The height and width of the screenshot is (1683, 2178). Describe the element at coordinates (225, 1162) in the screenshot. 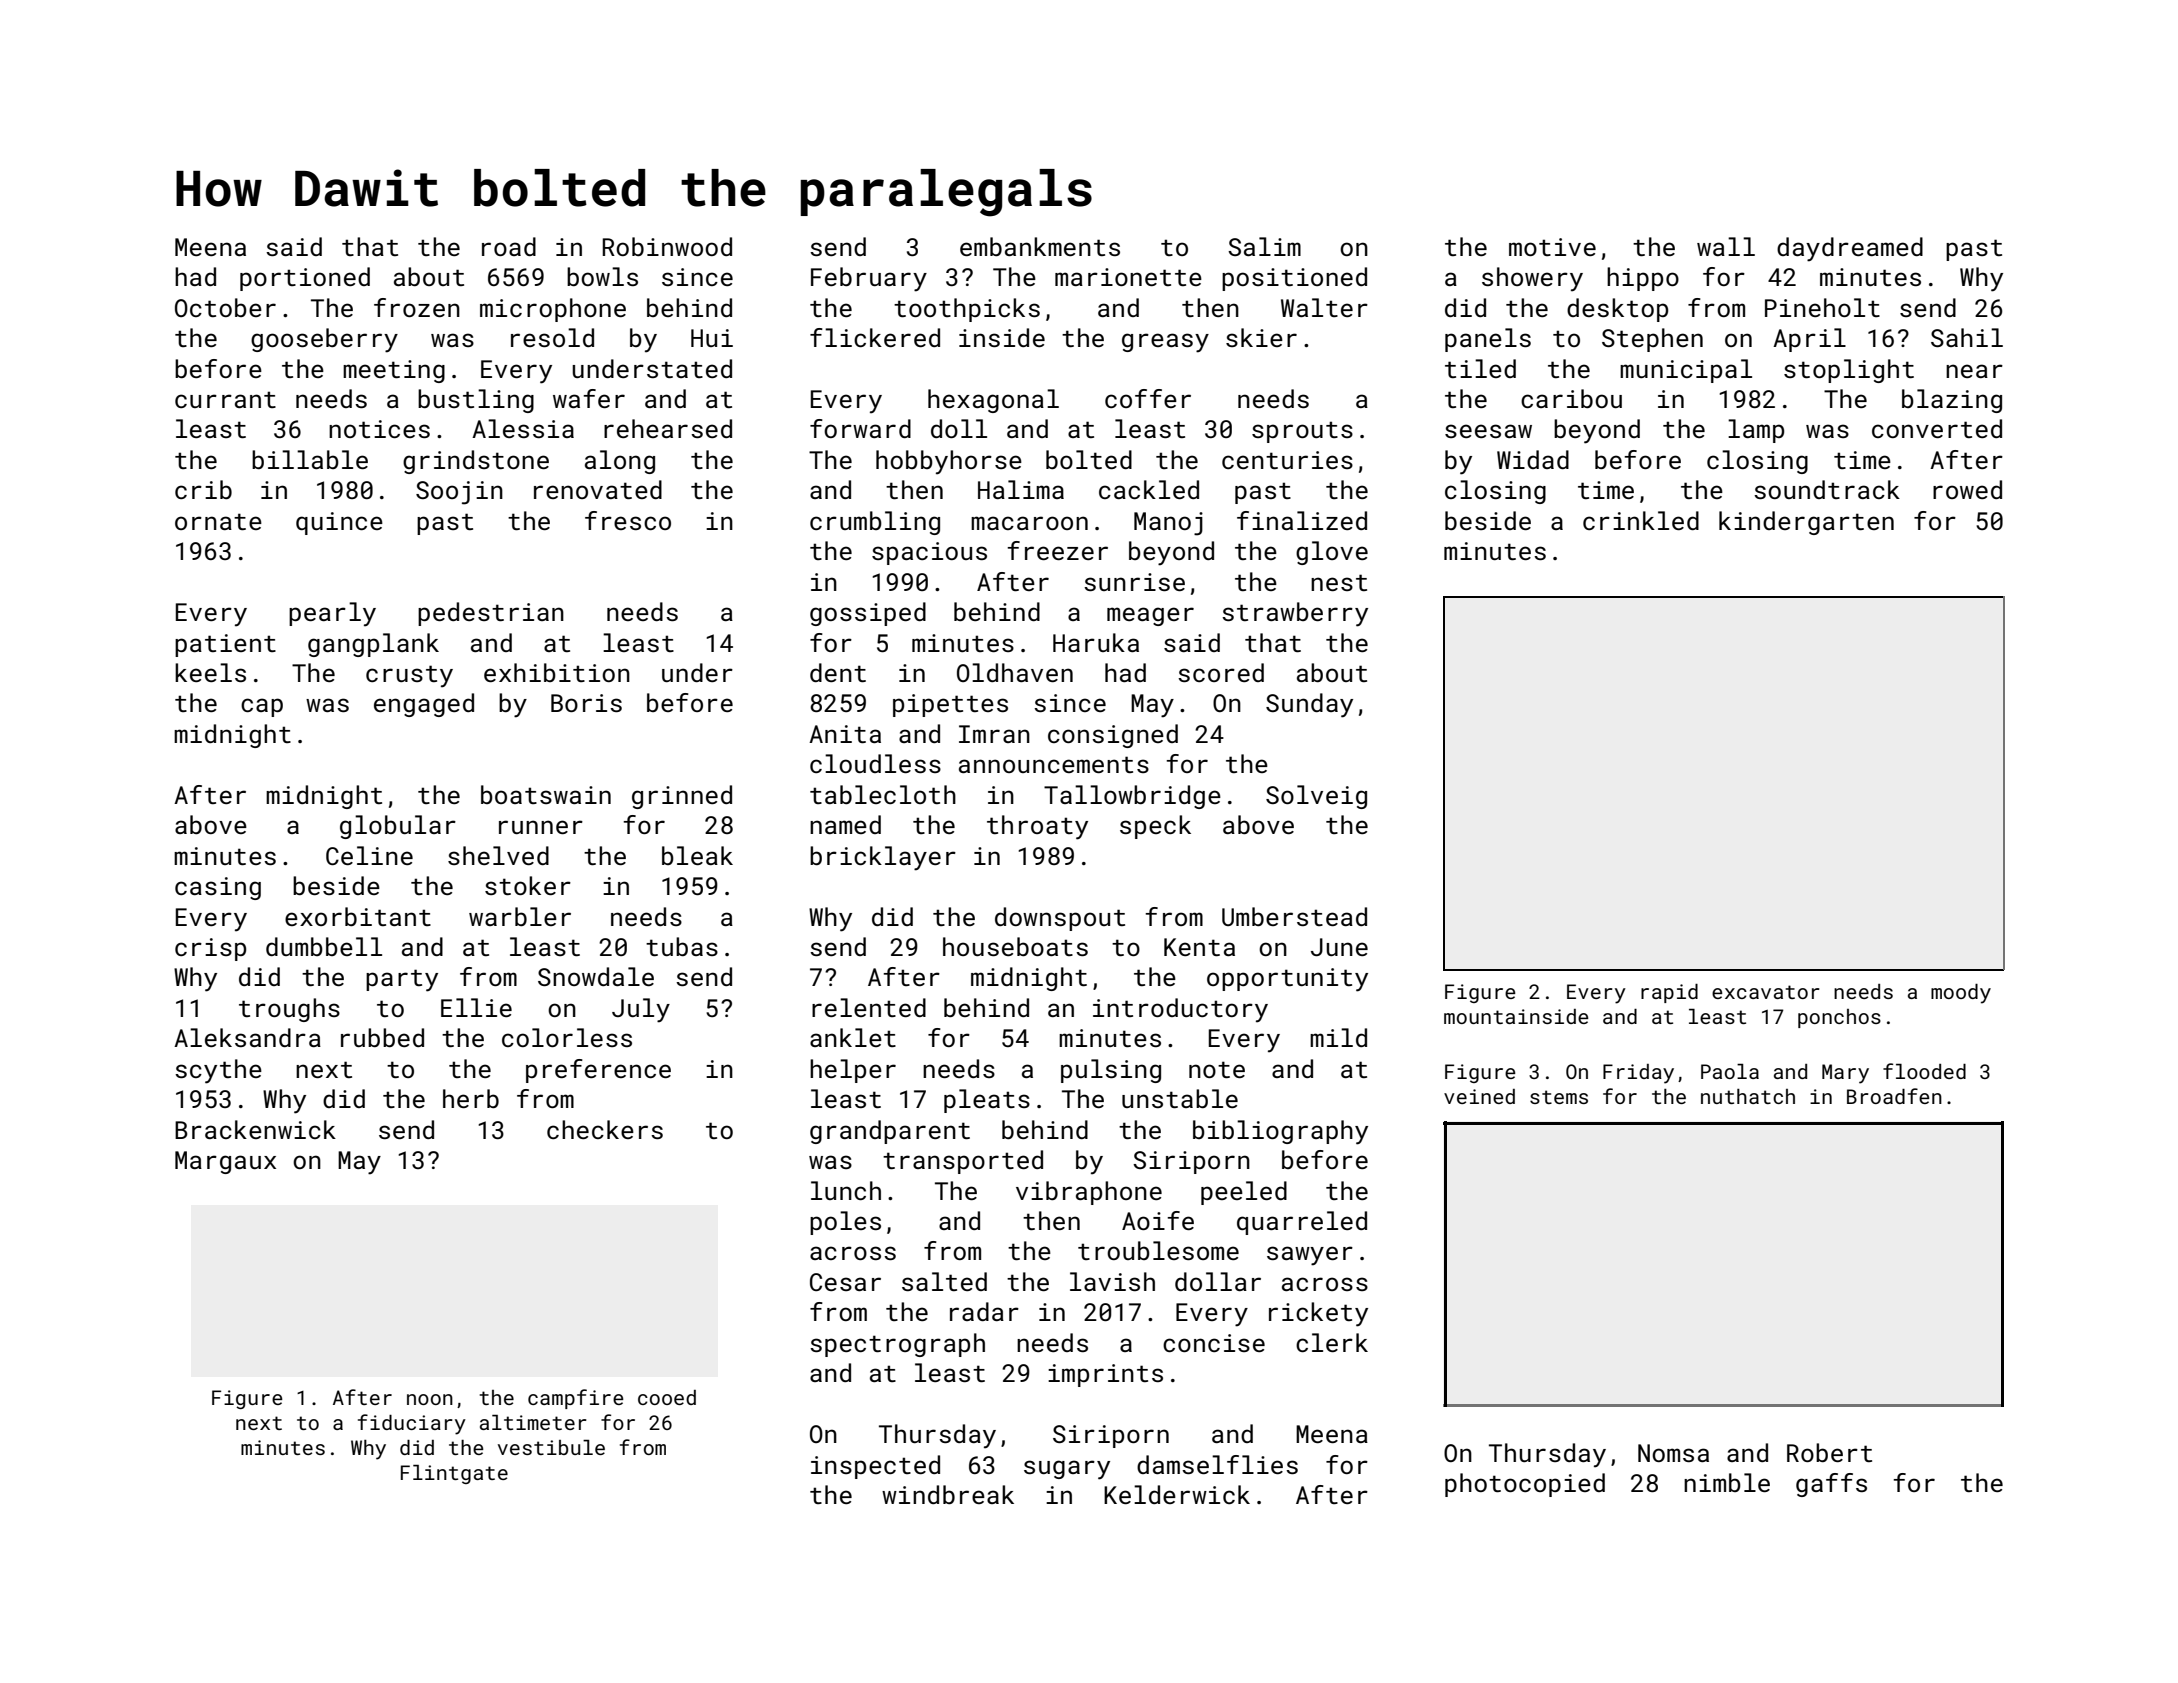

I see `Margaux` at that location.
